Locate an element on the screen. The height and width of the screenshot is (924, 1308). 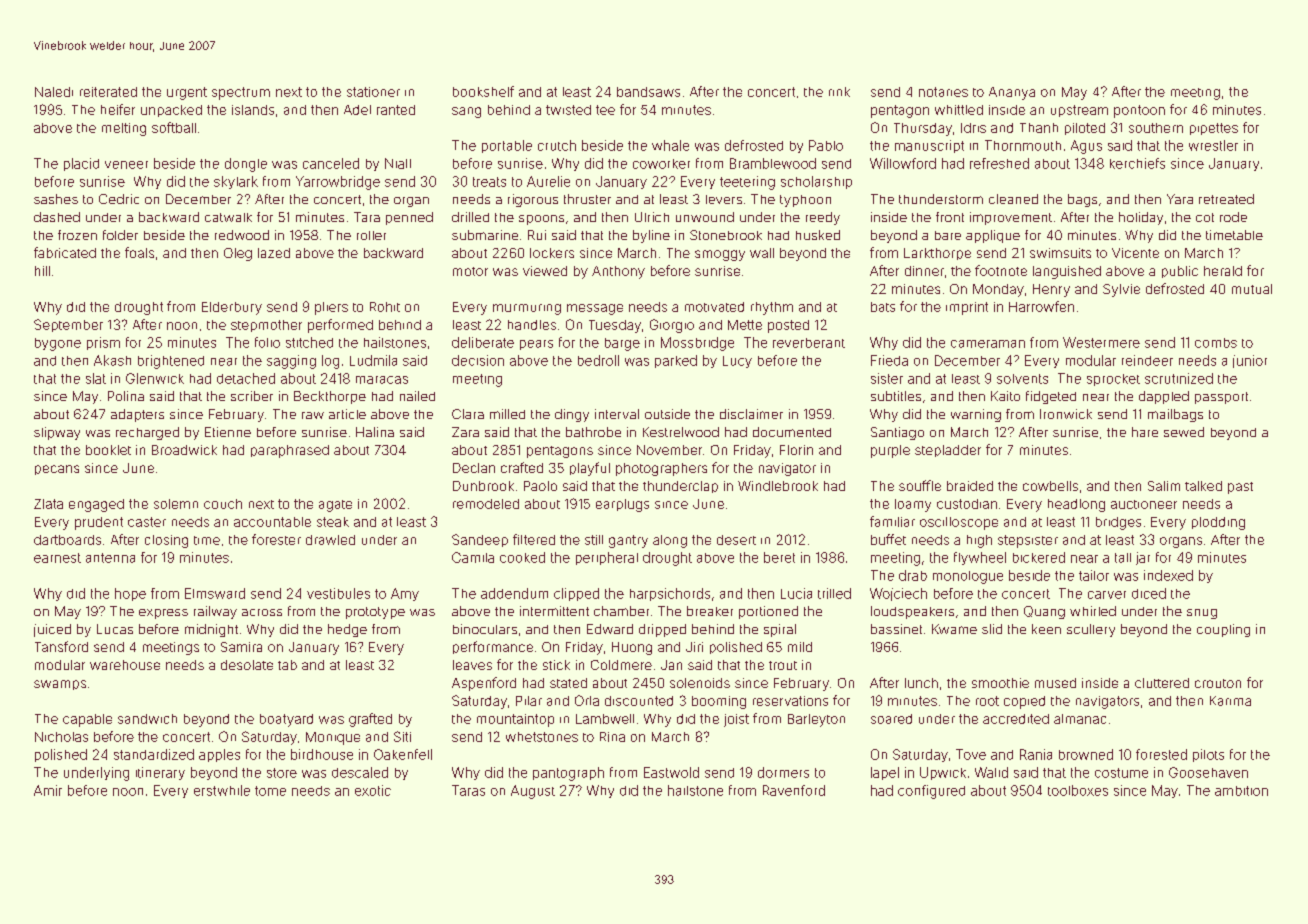
Ravenford is located at coordinates (794, 790).
